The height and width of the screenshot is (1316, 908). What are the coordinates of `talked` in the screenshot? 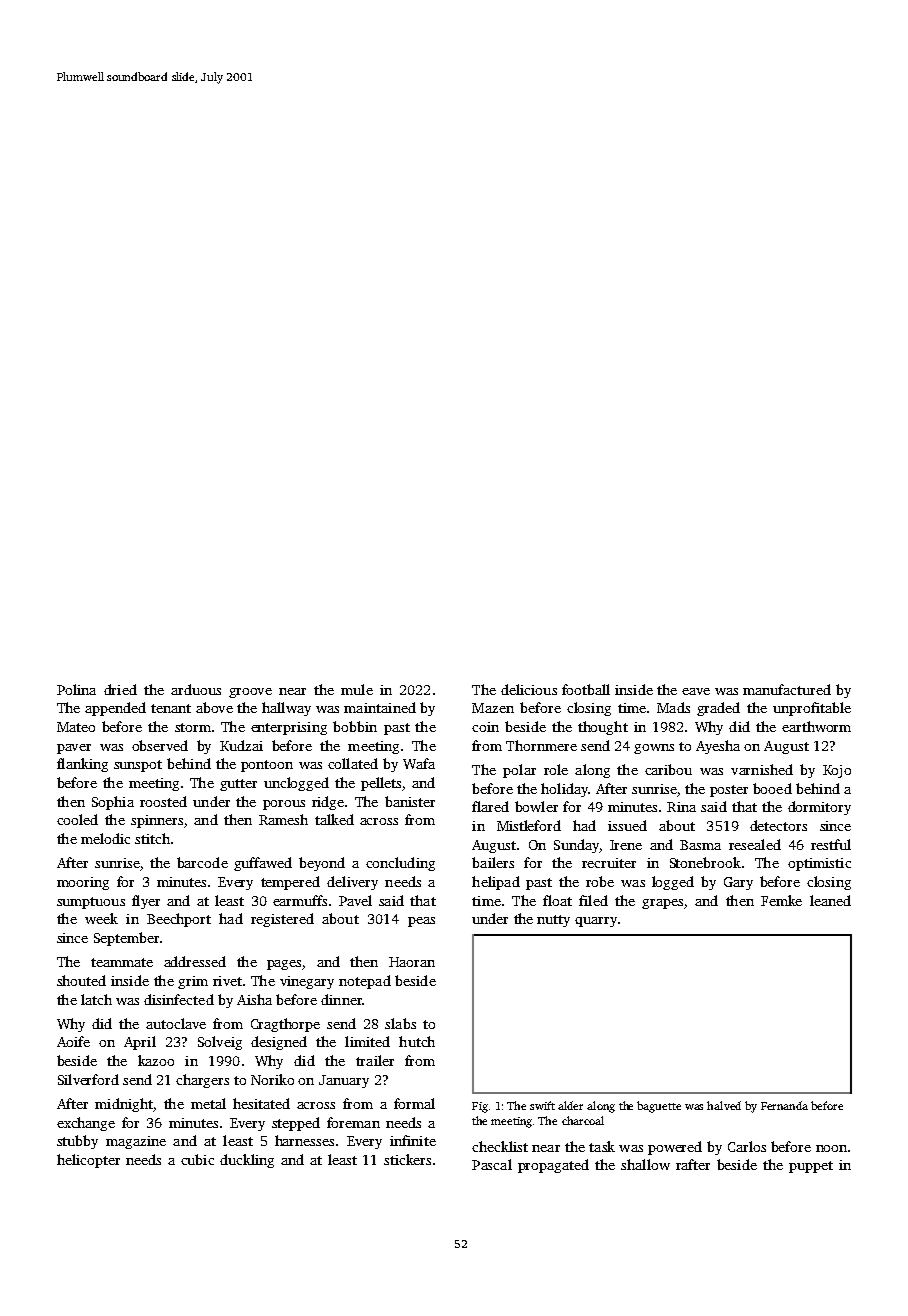 It's located at (334, 819).
